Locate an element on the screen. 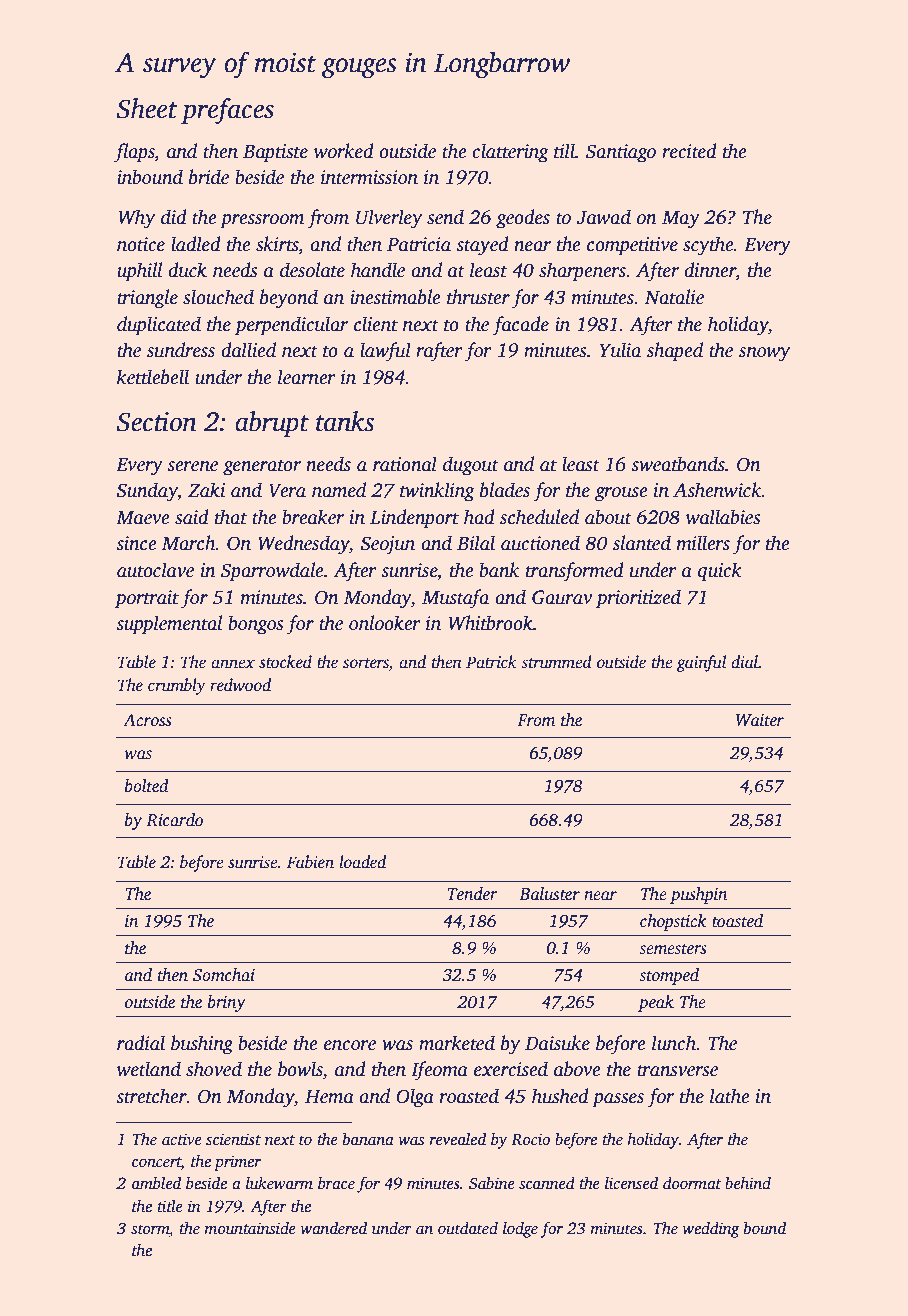 This screenshot has width=908, height=1316. recited is located at coordinates (689, 151).
